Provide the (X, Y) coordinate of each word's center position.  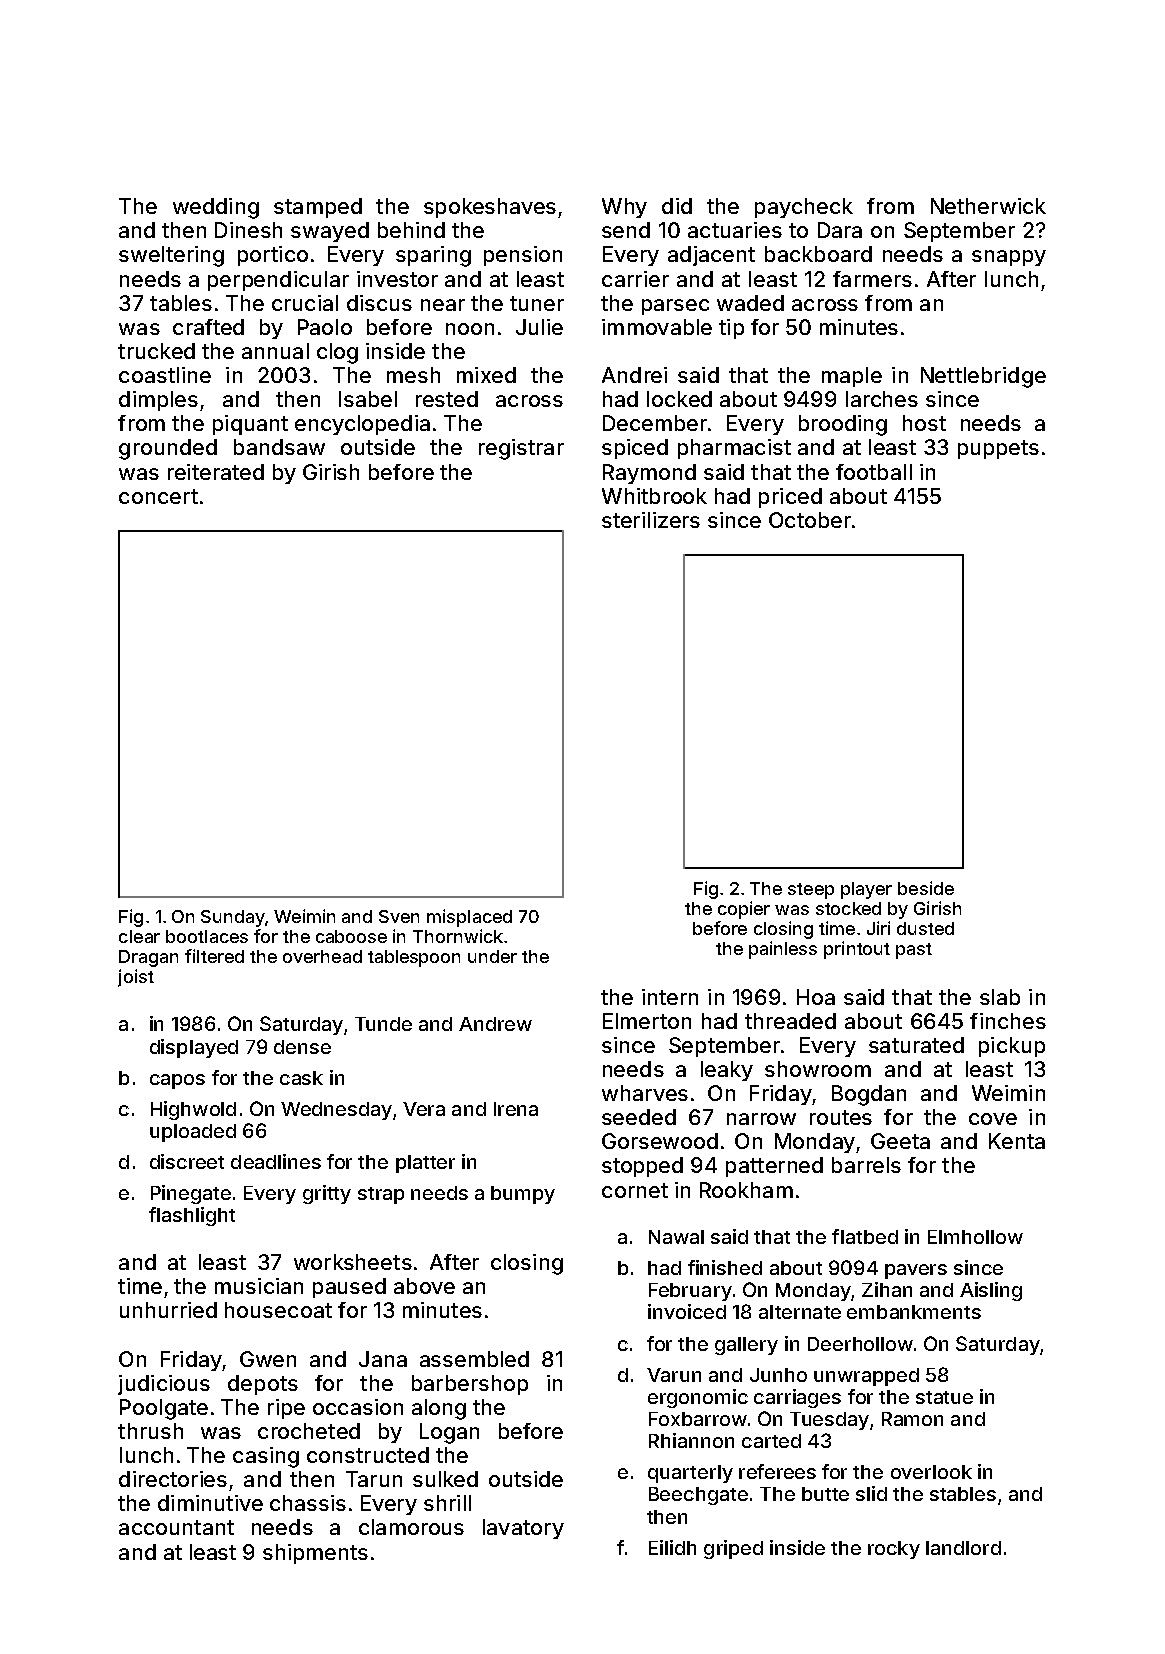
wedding (216, 208)
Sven (399, 916)
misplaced (469, 918)
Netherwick (988, 206)
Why (624, 208)
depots (263, 1385)
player (866, 890)
